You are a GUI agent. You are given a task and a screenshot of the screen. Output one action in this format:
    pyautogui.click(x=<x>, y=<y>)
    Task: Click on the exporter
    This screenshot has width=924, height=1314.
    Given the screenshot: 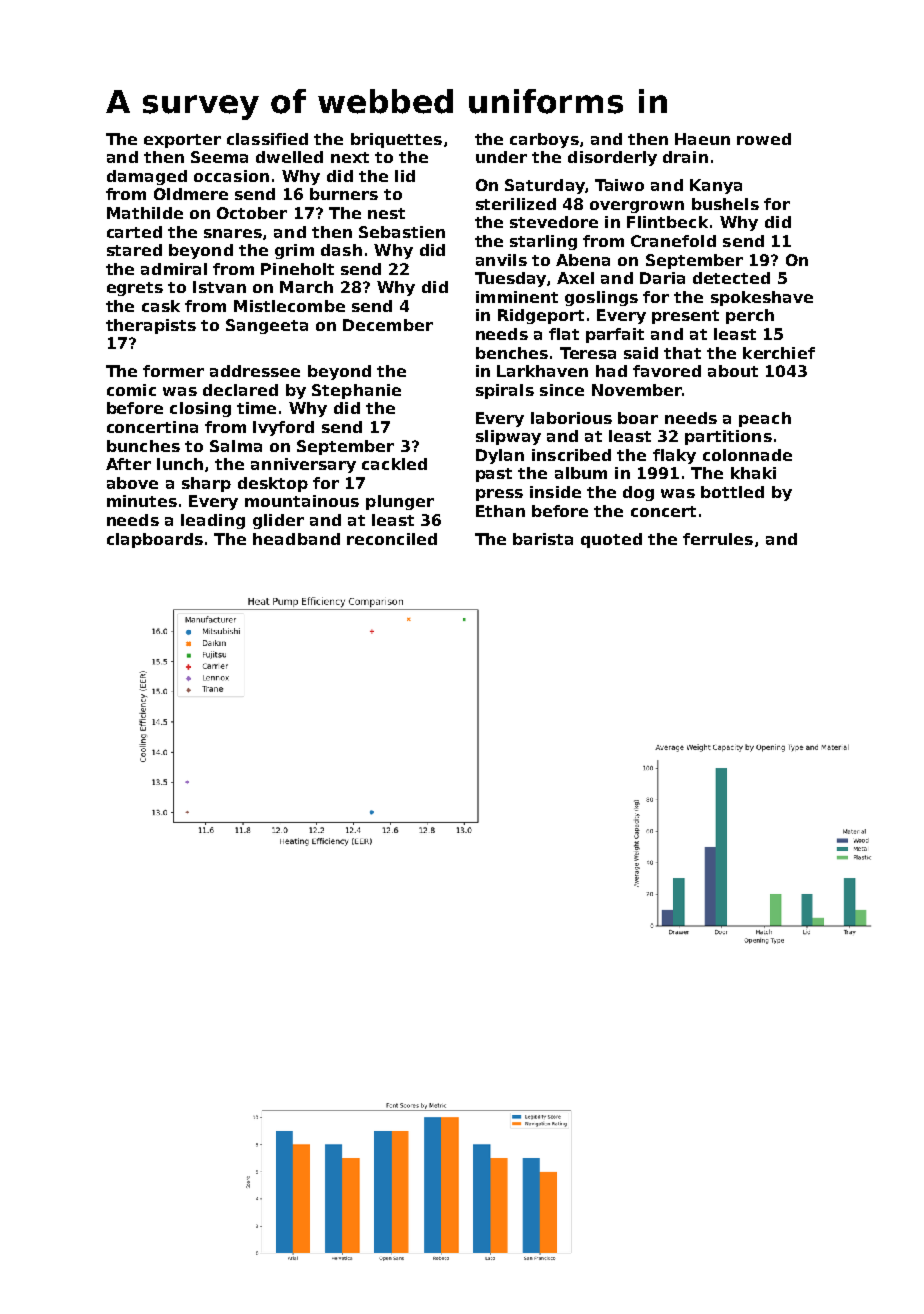 What is the action you would take?
    pyautogui.click(x=182, y=141)
